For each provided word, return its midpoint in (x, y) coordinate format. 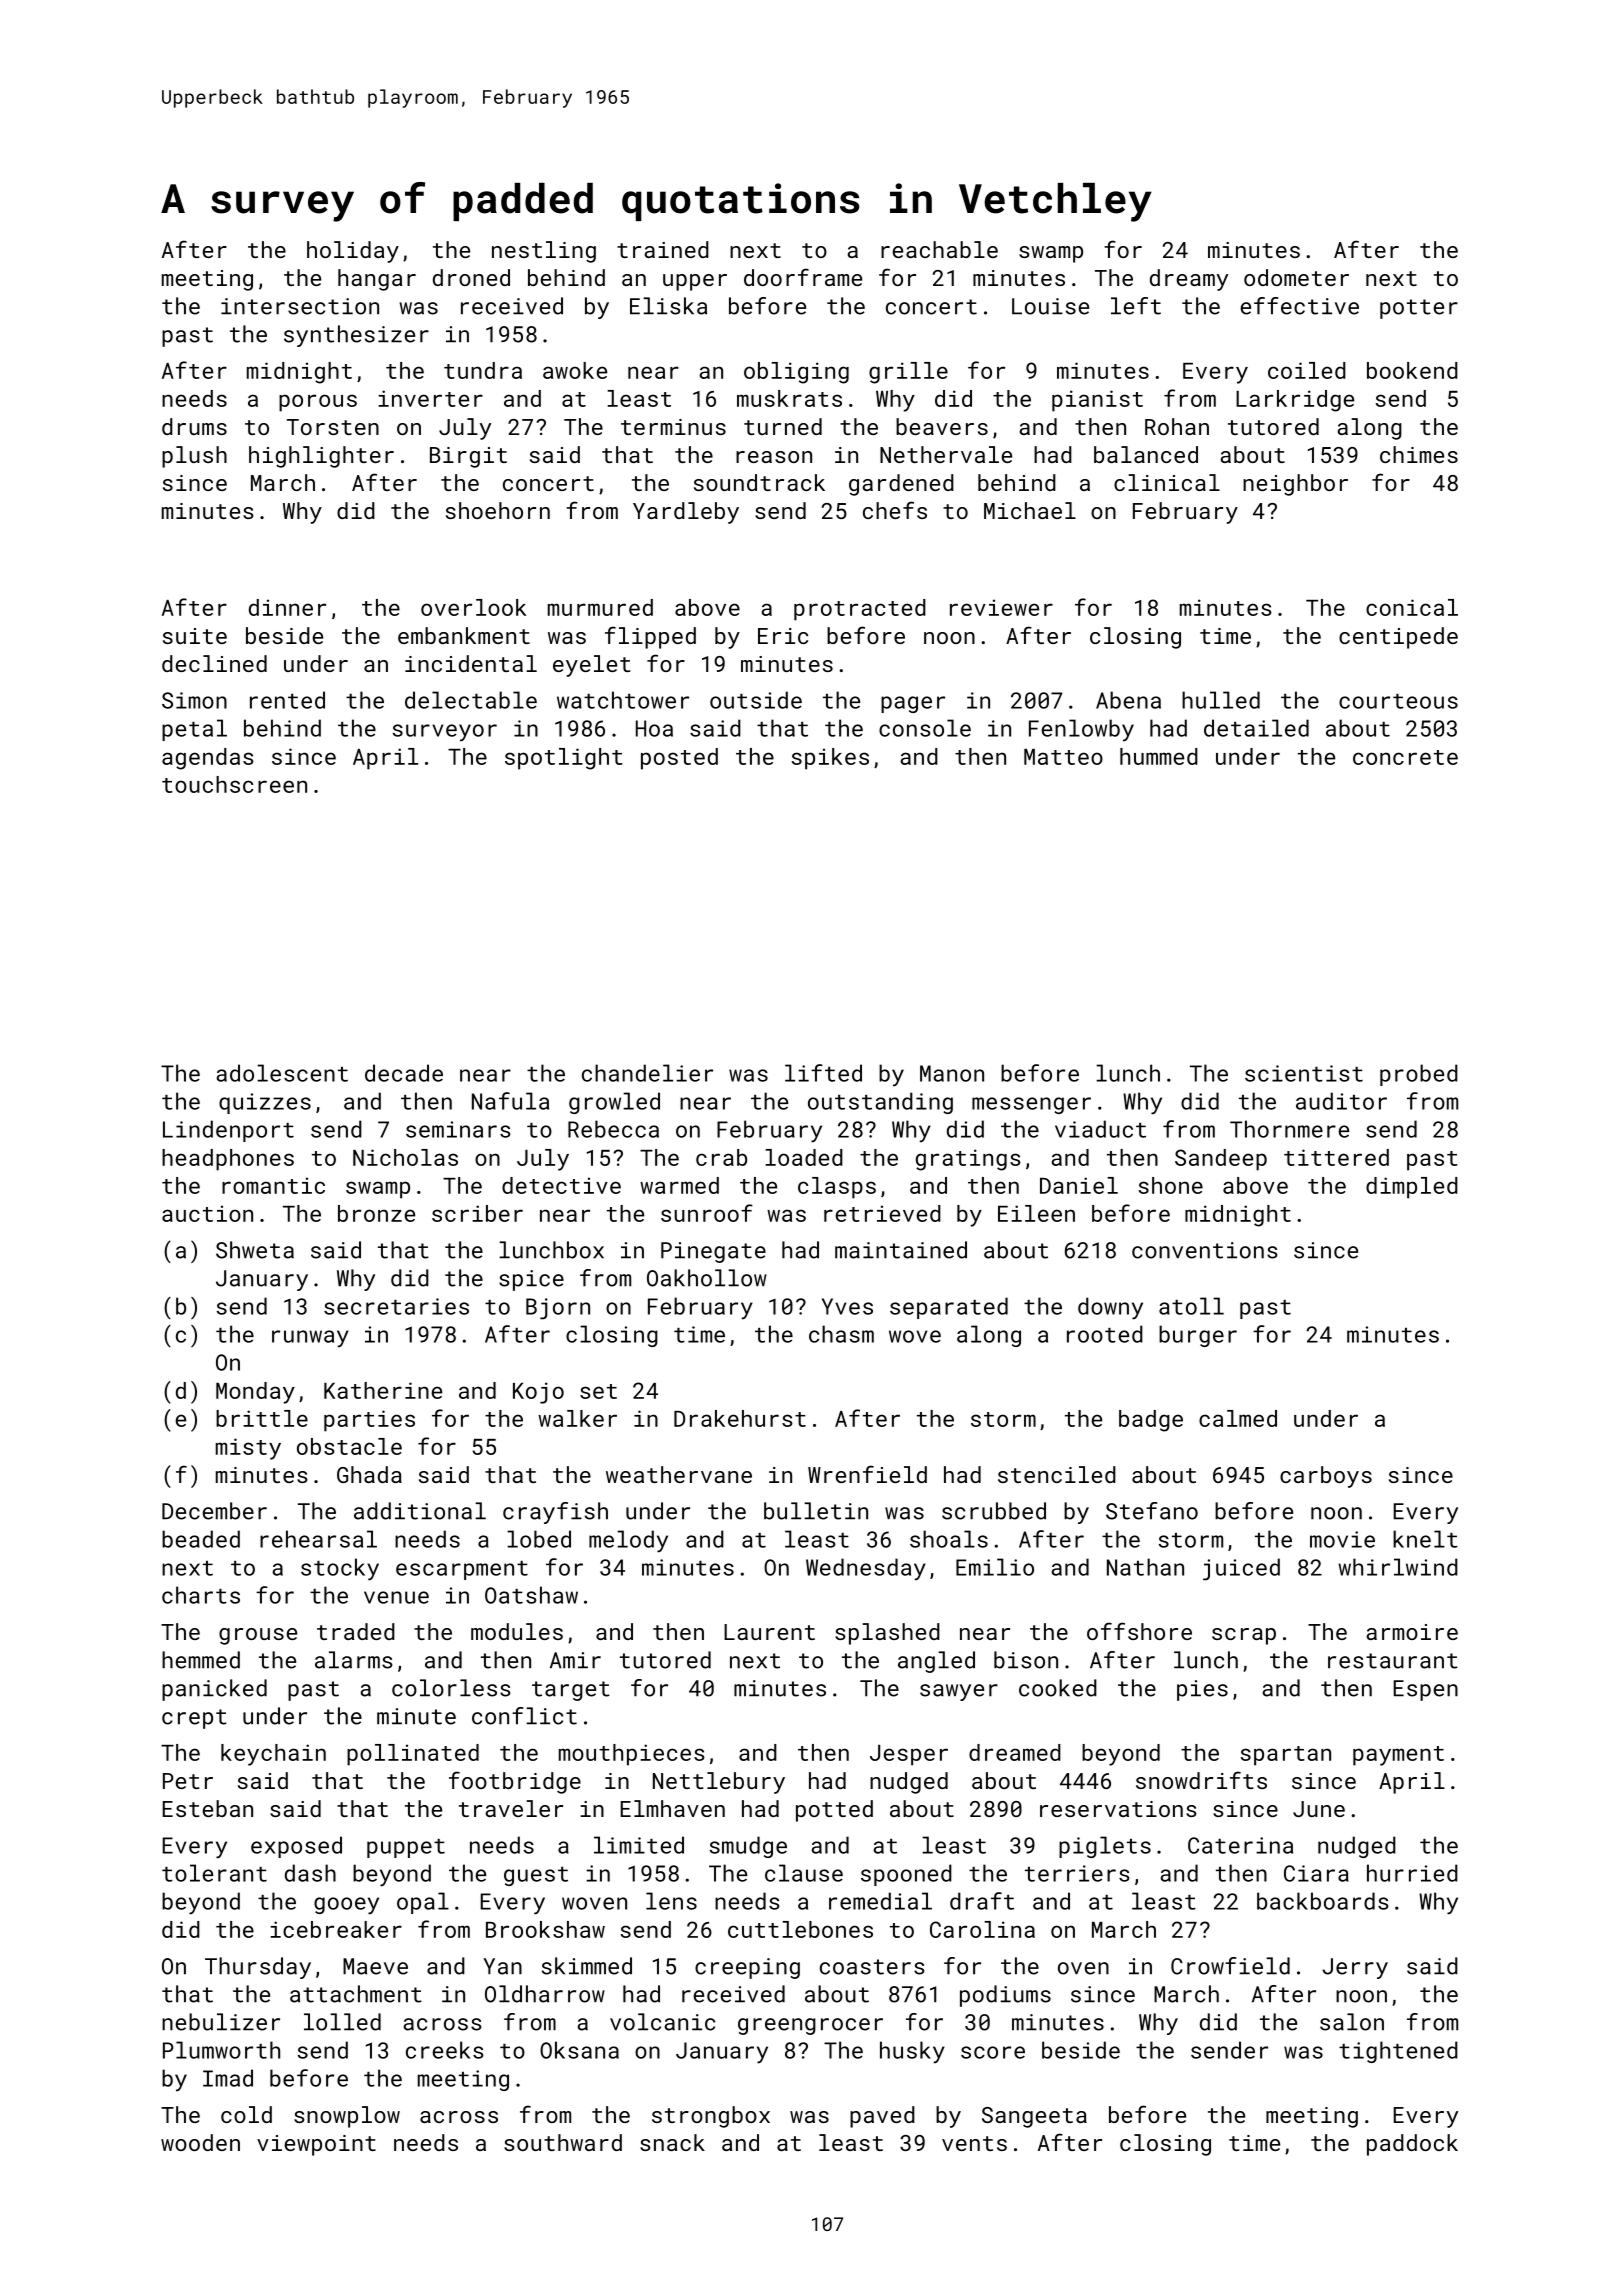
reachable (939, 249)
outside (756, 700)
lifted (823, 1073)
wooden (200, 2142)
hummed (1159, 756)
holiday (353, 252)
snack (672, 2142)
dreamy (1189, 280)
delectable (471, 700)
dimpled (1412, 1188)
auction (207, 1213)
